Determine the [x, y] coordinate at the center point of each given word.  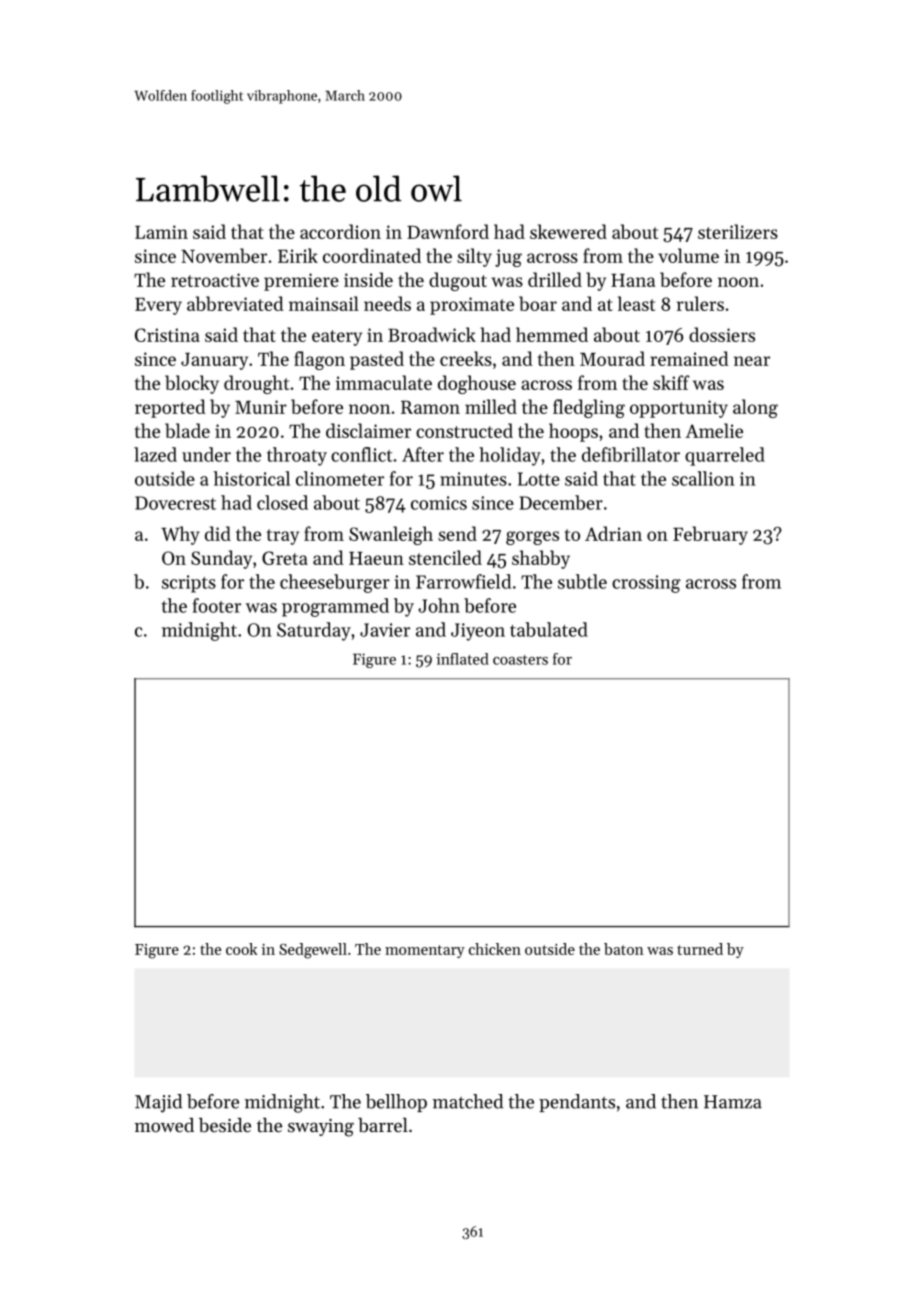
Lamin [161, 232]
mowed [164, 1125]
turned [700, 949]
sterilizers [738, 231]
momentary [425, 951]
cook [242, 949]
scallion [703, 478]
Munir [261, 407]
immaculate [384, 382]
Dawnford [448, 231]
